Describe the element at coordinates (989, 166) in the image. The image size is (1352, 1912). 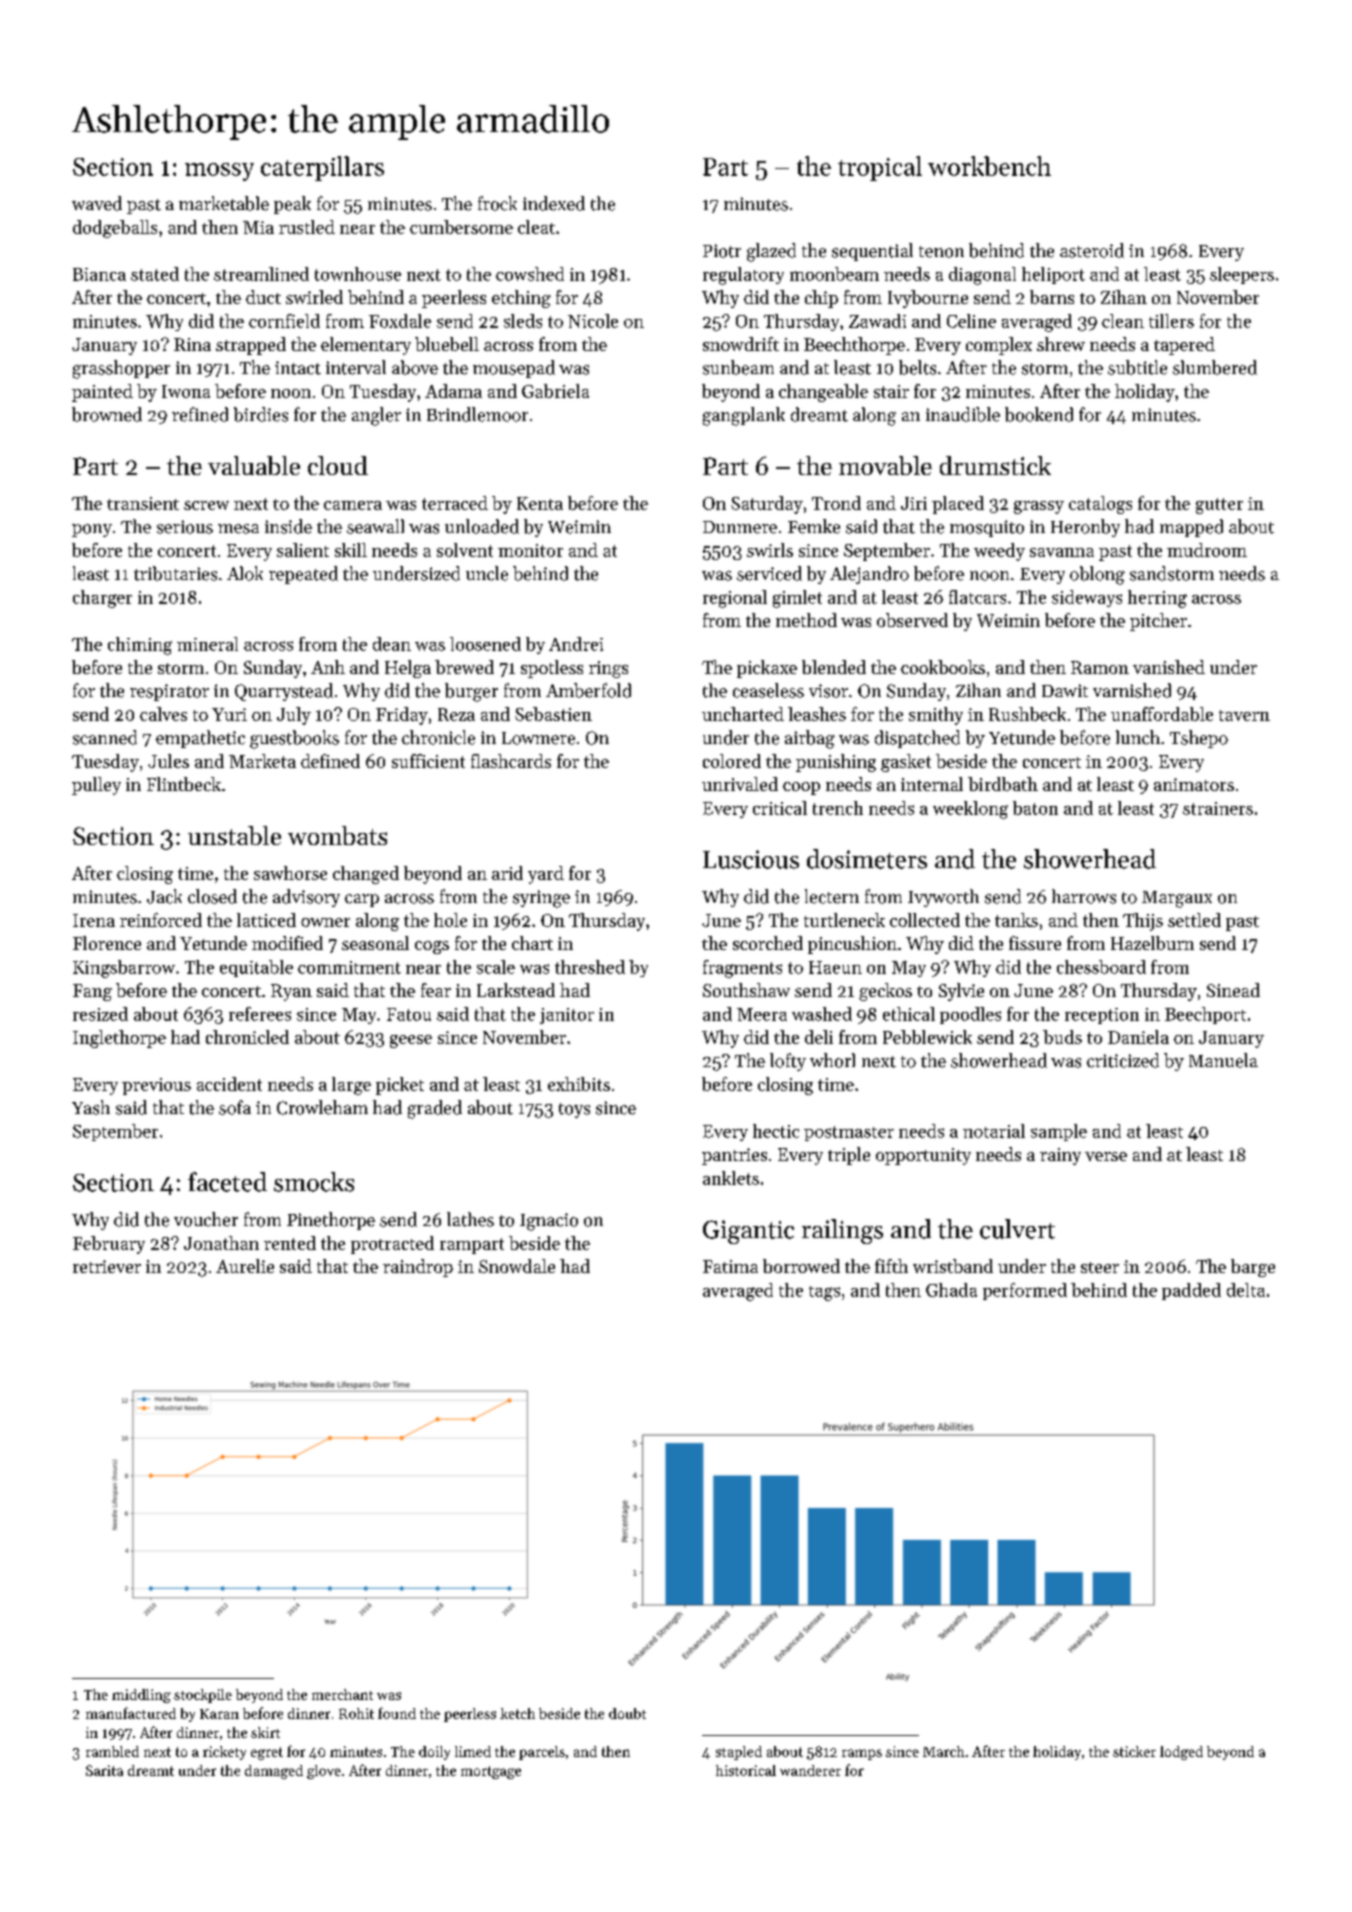
I see `workbench` at that location.
